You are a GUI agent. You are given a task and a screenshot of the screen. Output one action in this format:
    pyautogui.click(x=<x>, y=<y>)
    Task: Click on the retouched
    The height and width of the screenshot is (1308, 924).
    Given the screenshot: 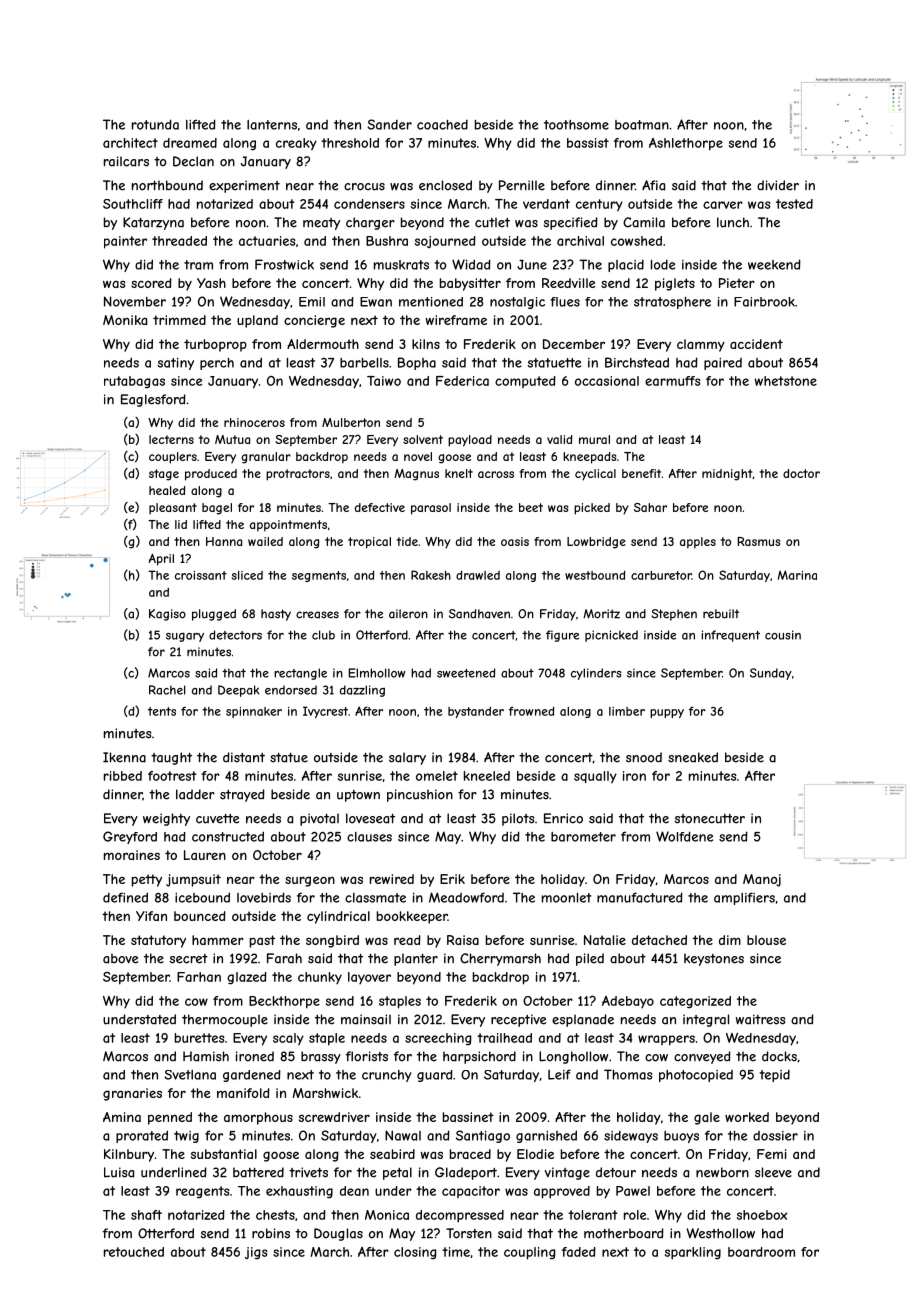 What is the action you would take?
    pyautogui.click(x=134, y=1252)
